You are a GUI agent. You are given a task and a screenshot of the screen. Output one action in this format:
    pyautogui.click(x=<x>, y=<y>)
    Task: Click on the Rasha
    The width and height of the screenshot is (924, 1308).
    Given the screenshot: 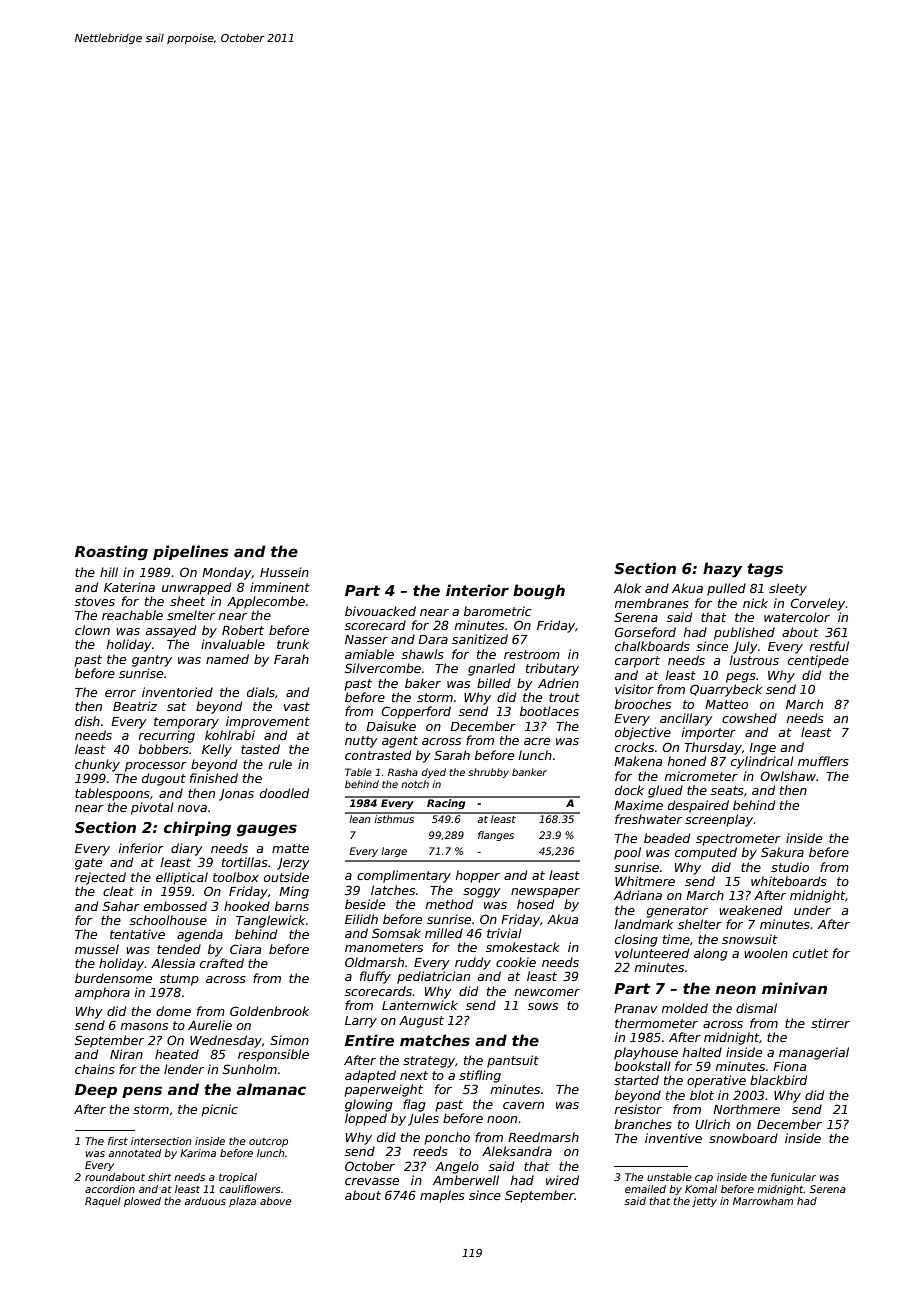 What is the action you would take?
    pyautogui.click(x=403, y=772)
